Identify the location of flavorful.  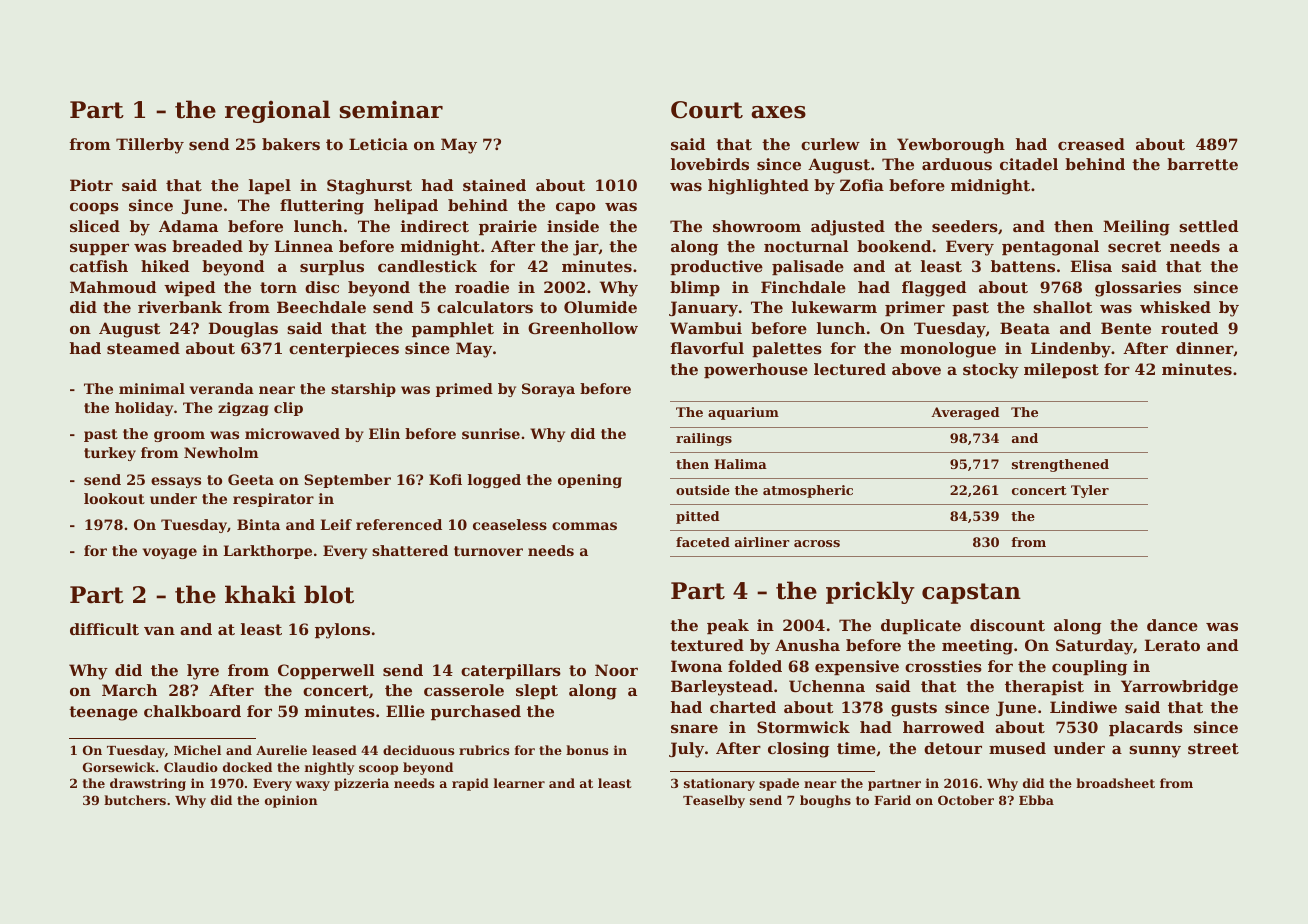
(707, 348).
